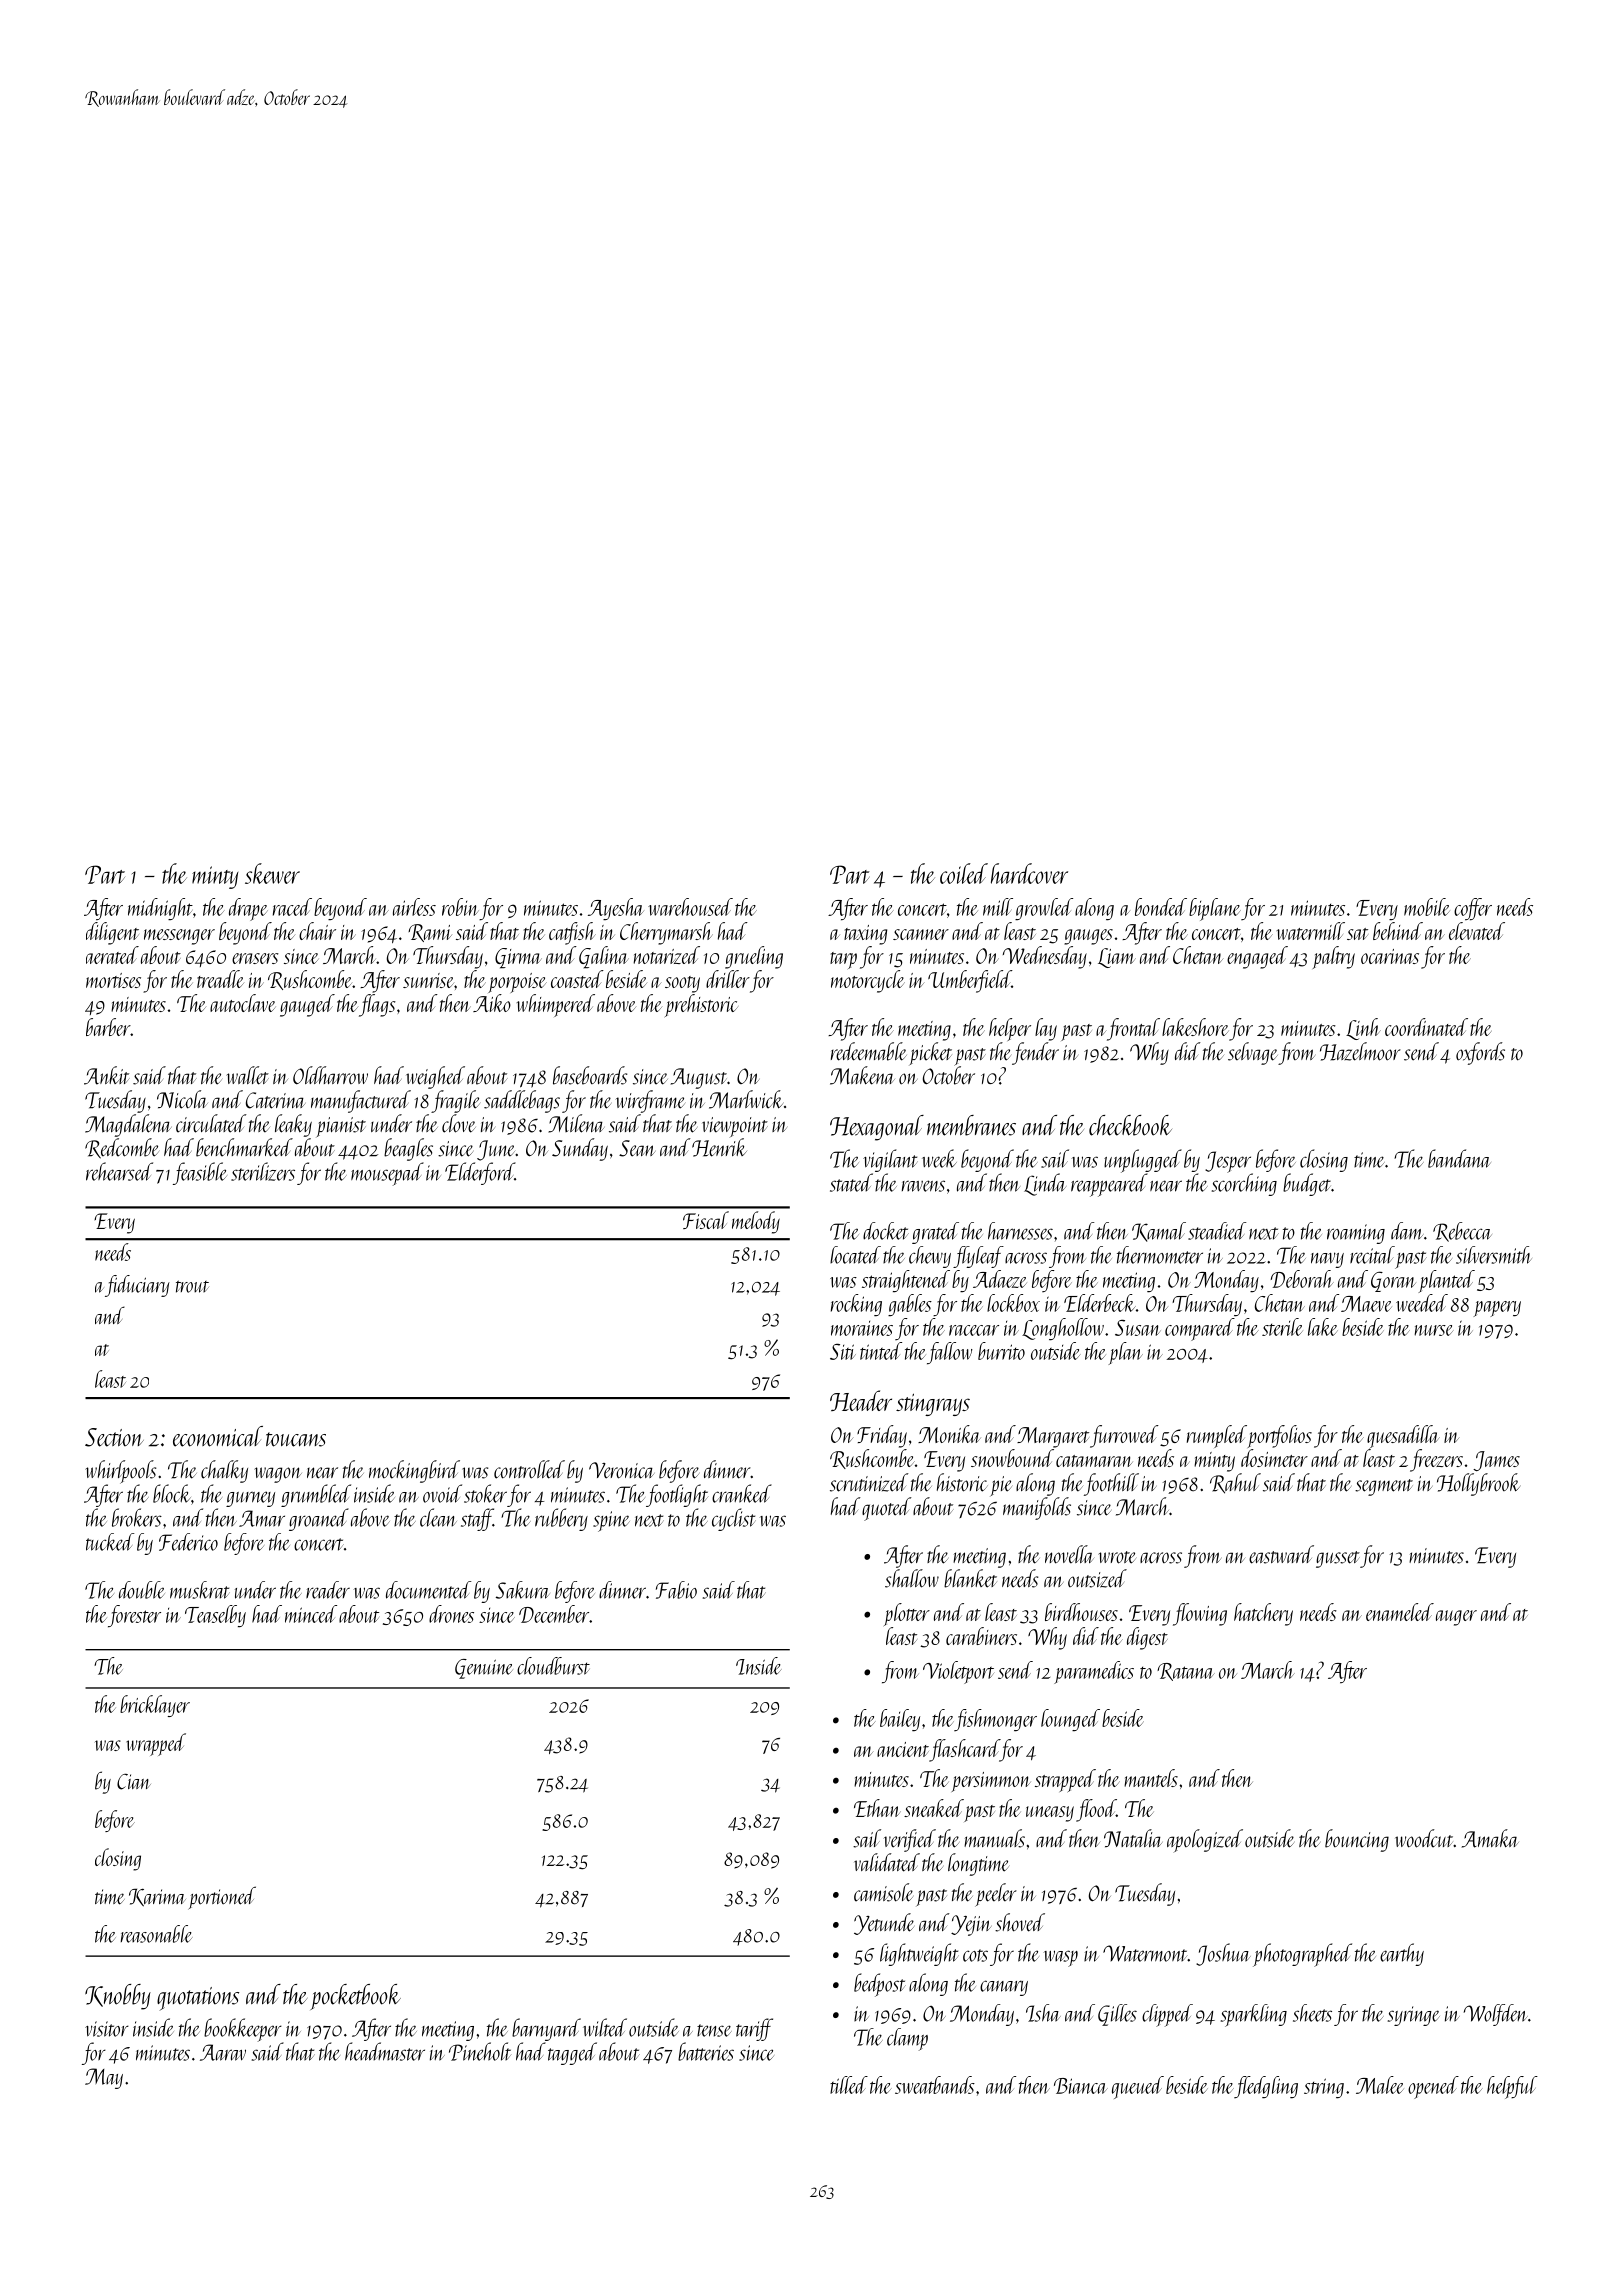 Image resolution: width=1620 pixels, height=2292 pixels. What do you see at coordinates (1338, 1559) in the image?
I see `gusset` at bounding box center [1338, 1559].
